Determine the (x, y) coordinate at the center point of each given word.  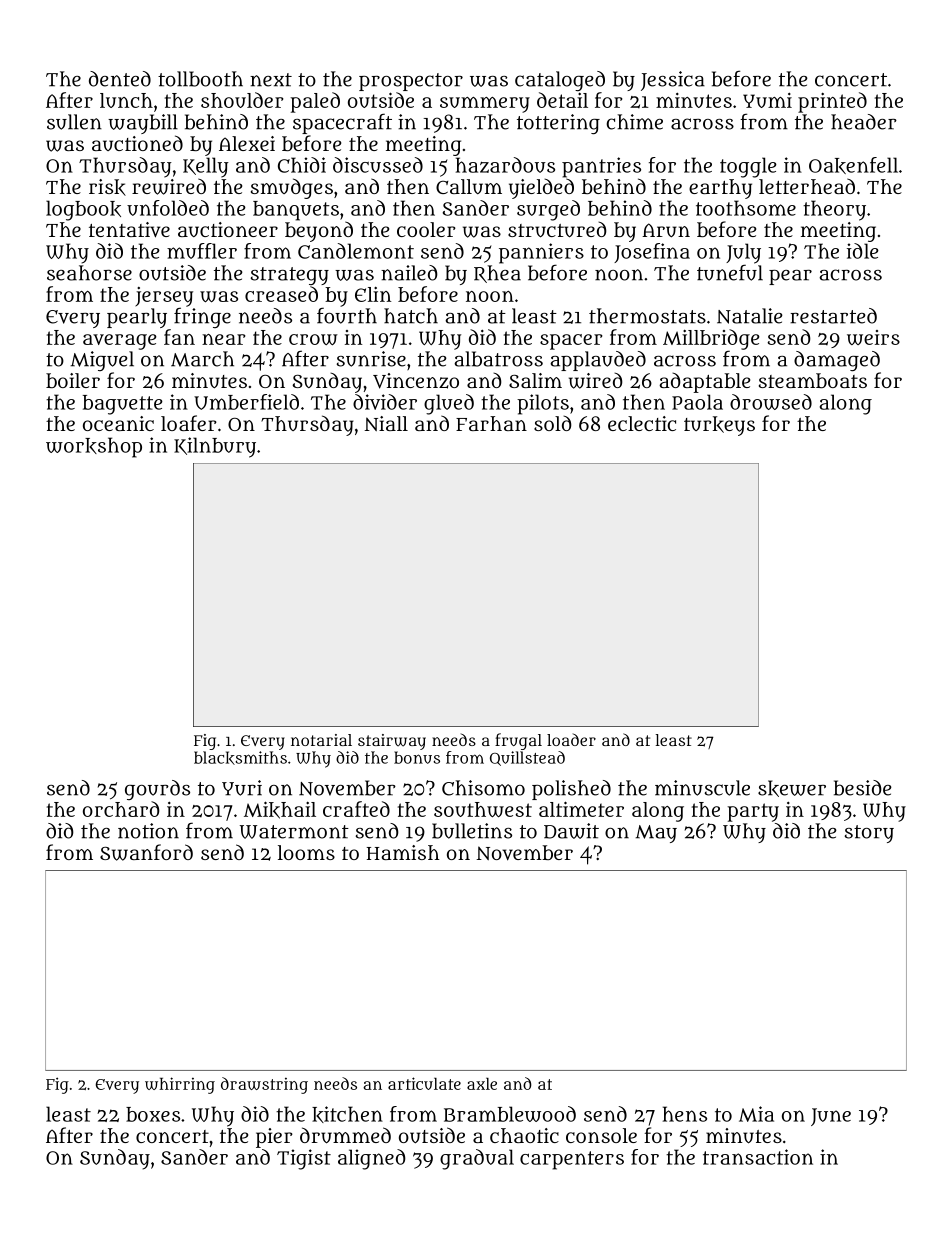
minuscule (702, 788)
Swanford (146, 852)
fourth (347, 316)
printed (832, 102)
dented (120, 79)
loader (571, 739)
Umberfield (246, 402)
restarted (833, 316)
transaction (758, 1157)
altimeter (581, 809)
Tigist (304, 1159)
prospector (411, 82)
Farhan (491, 423)
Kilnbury (215, 447)
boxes (153, 1114)
